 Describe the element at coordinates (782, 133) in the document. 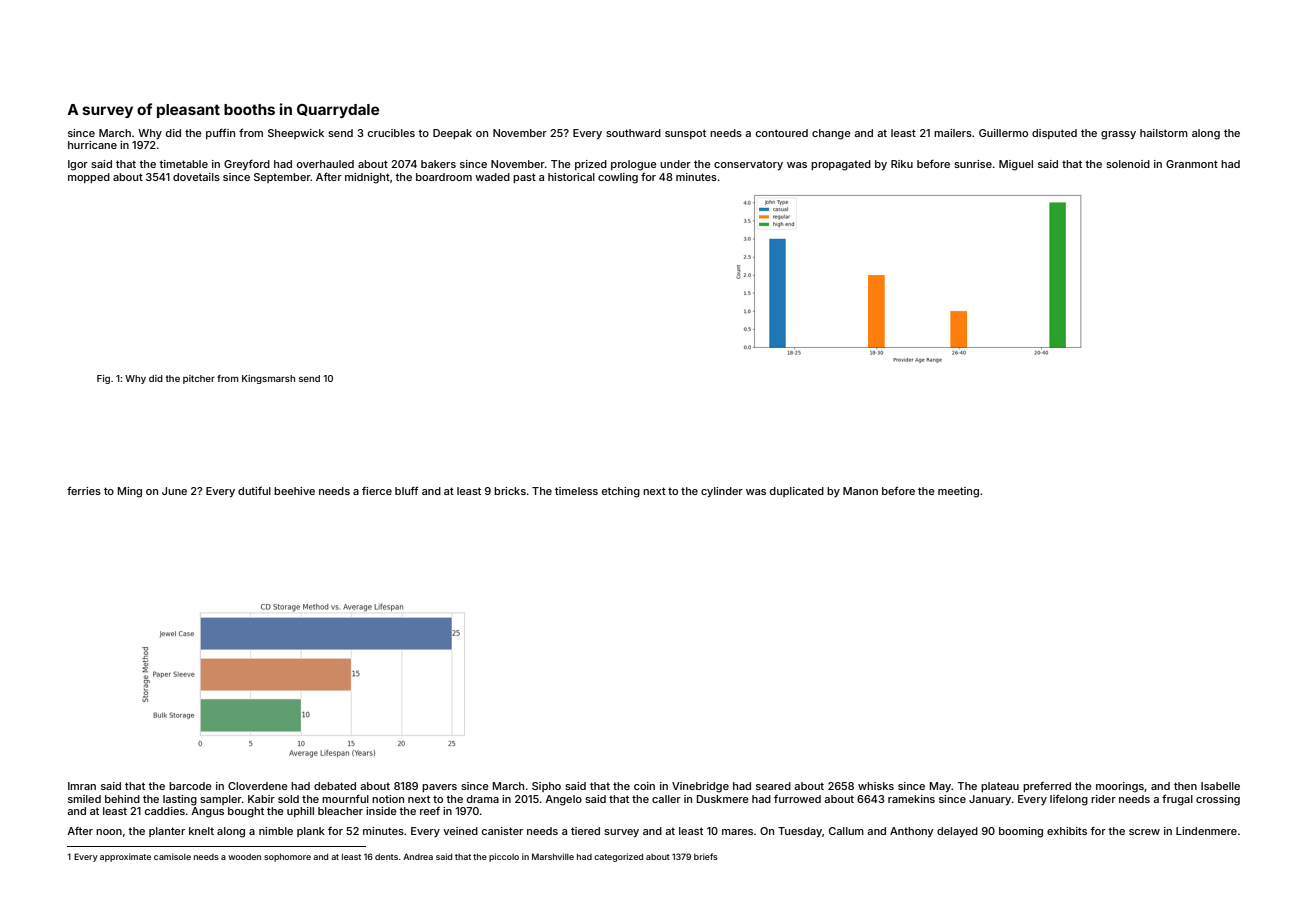

I see `contoured` at that location.
